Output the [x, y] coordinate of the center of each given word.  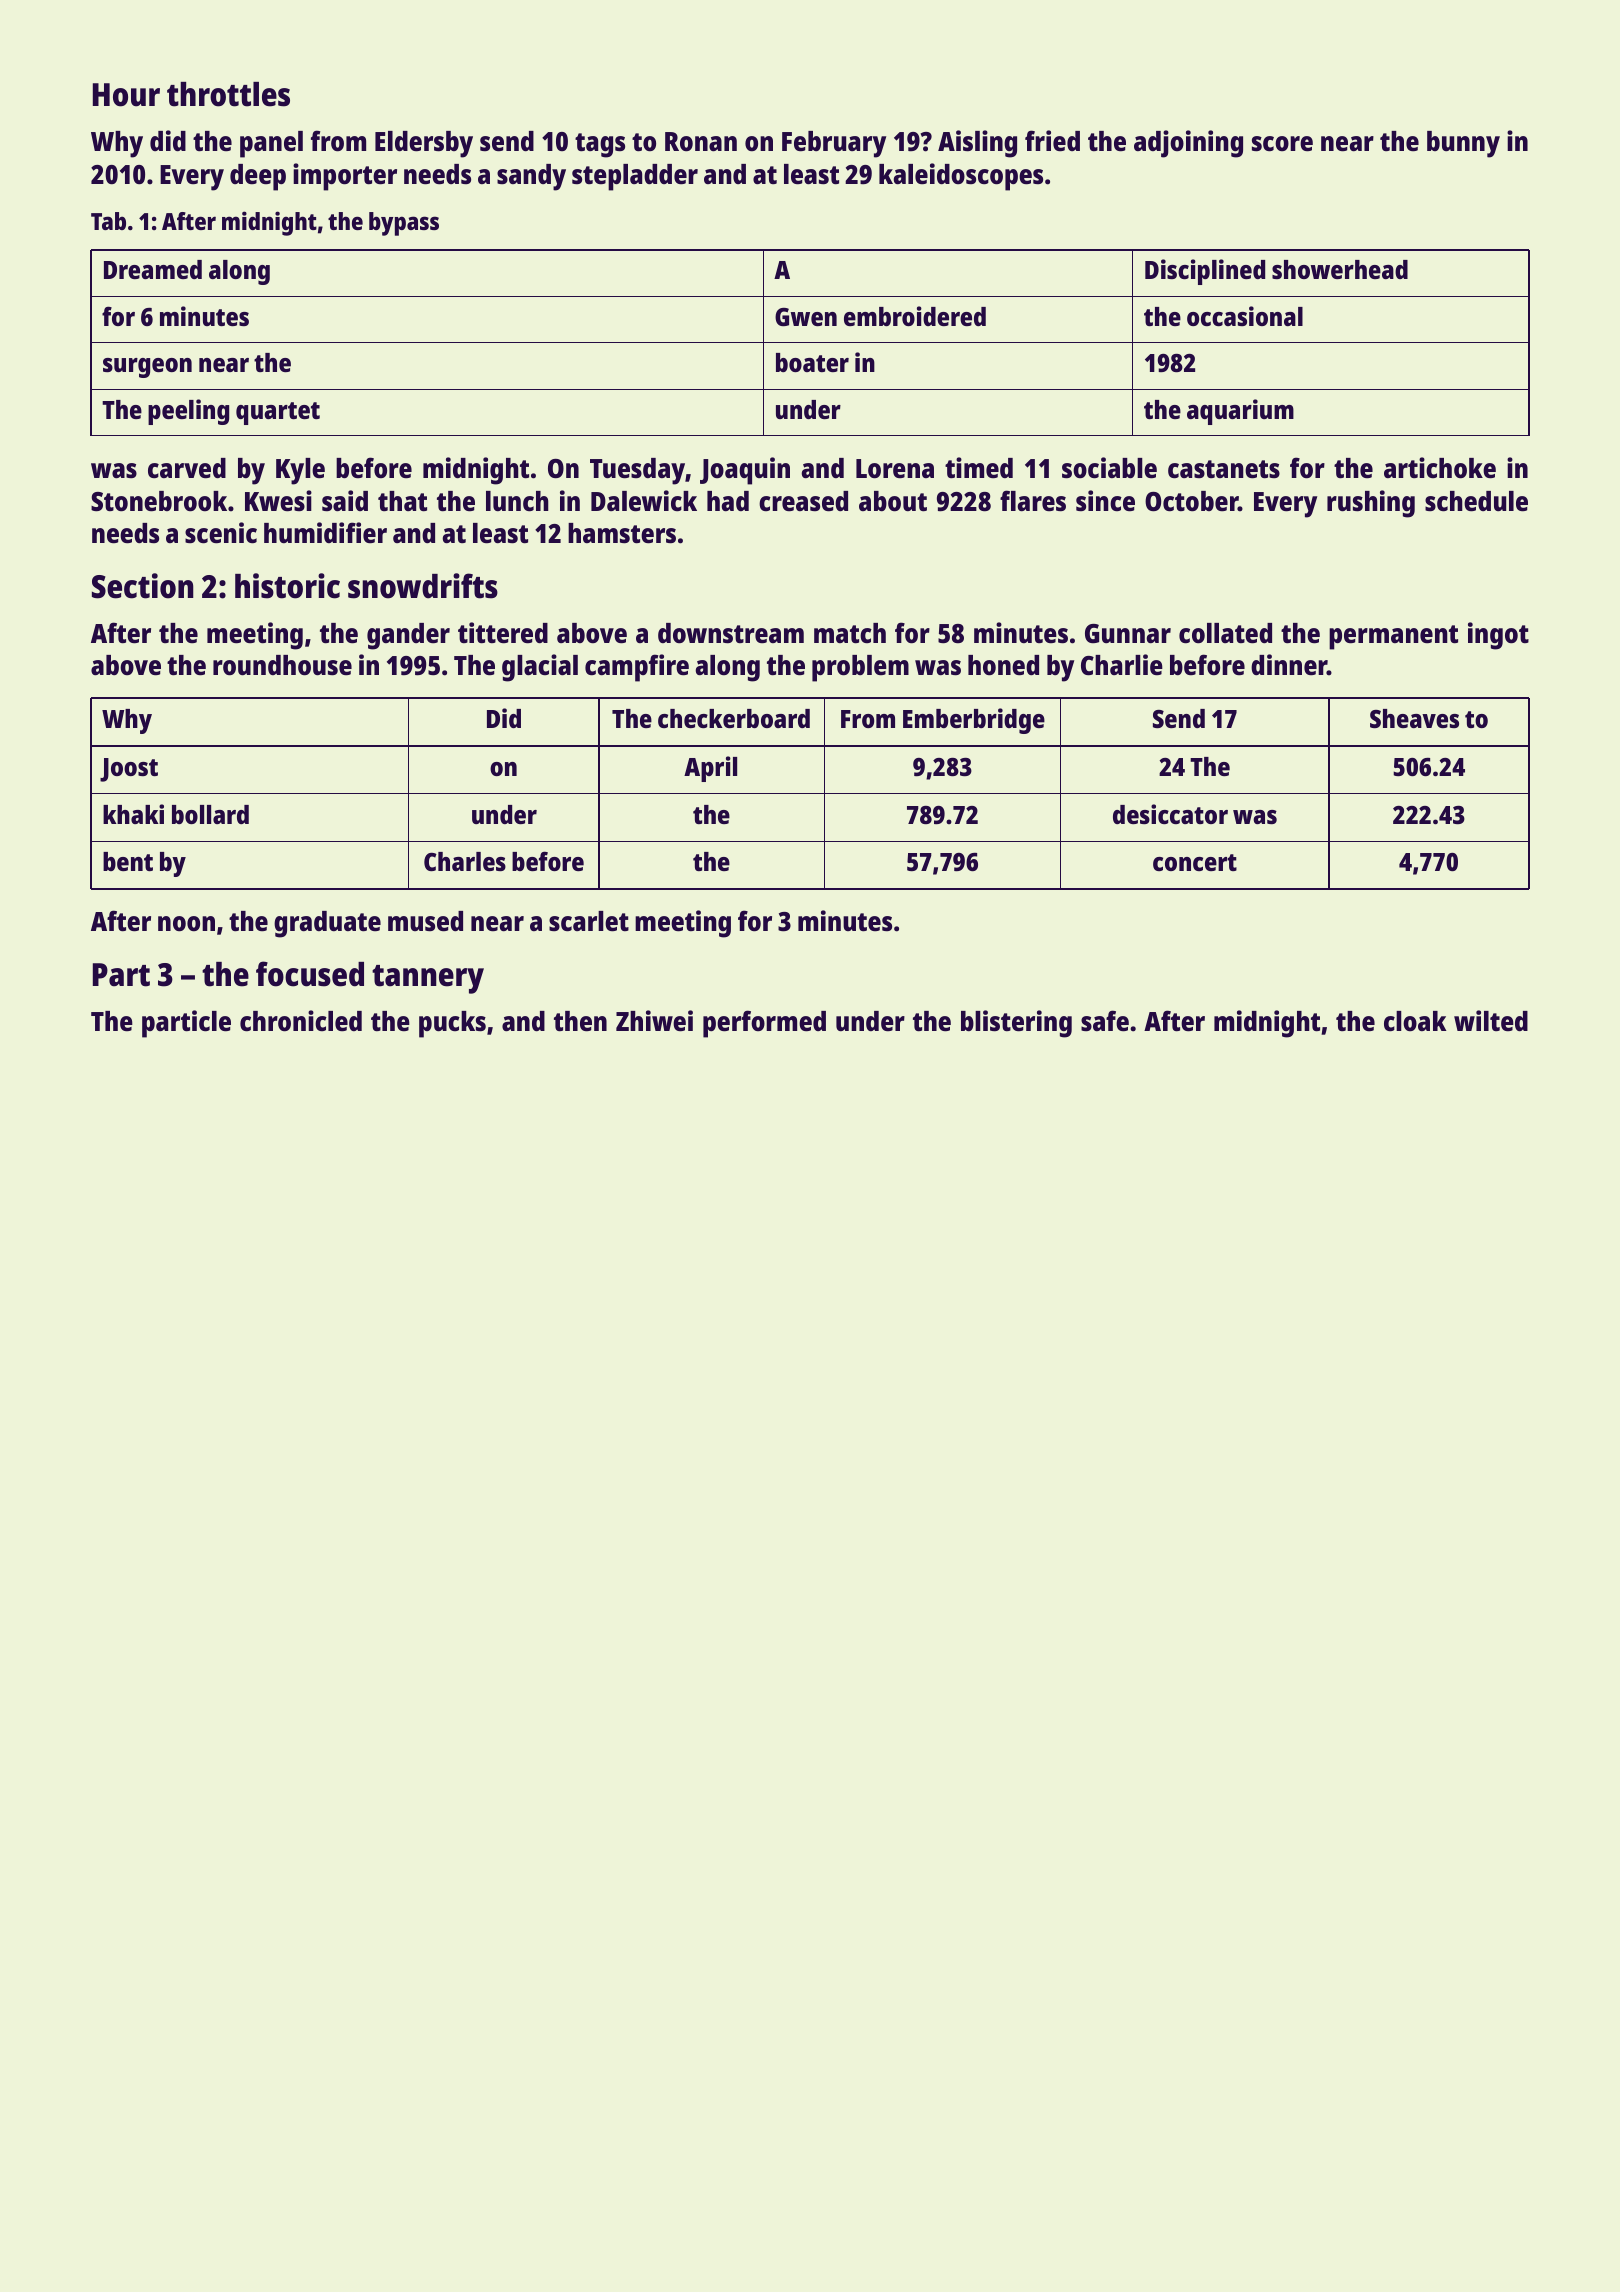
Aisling [977, 144]
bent [128, 861]
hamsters [622, 533]
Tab [108, 221]
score [1282, 144]
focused [310, 974]
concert [1195, 862]
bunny [1463, 144]
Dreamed [153, 269]
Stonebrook [159, 501]
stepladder [635, 177]
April [710, 769]
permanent [1393, 637]
